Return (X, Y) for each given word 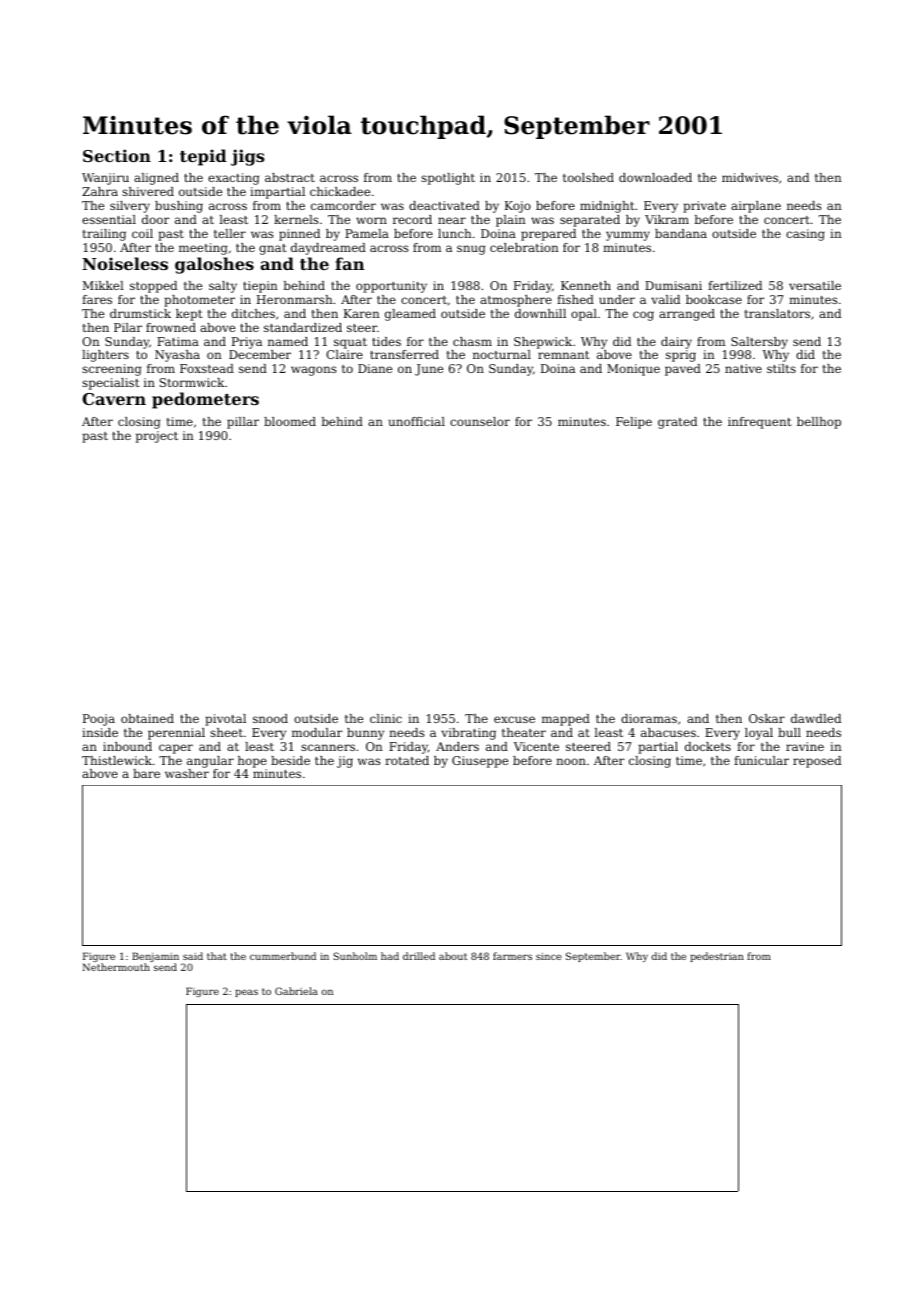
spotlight (448, 179)
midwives (750, 177)
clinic (386, 718)
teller (230, 233)
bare (146, 773)
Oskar (767, 718)
